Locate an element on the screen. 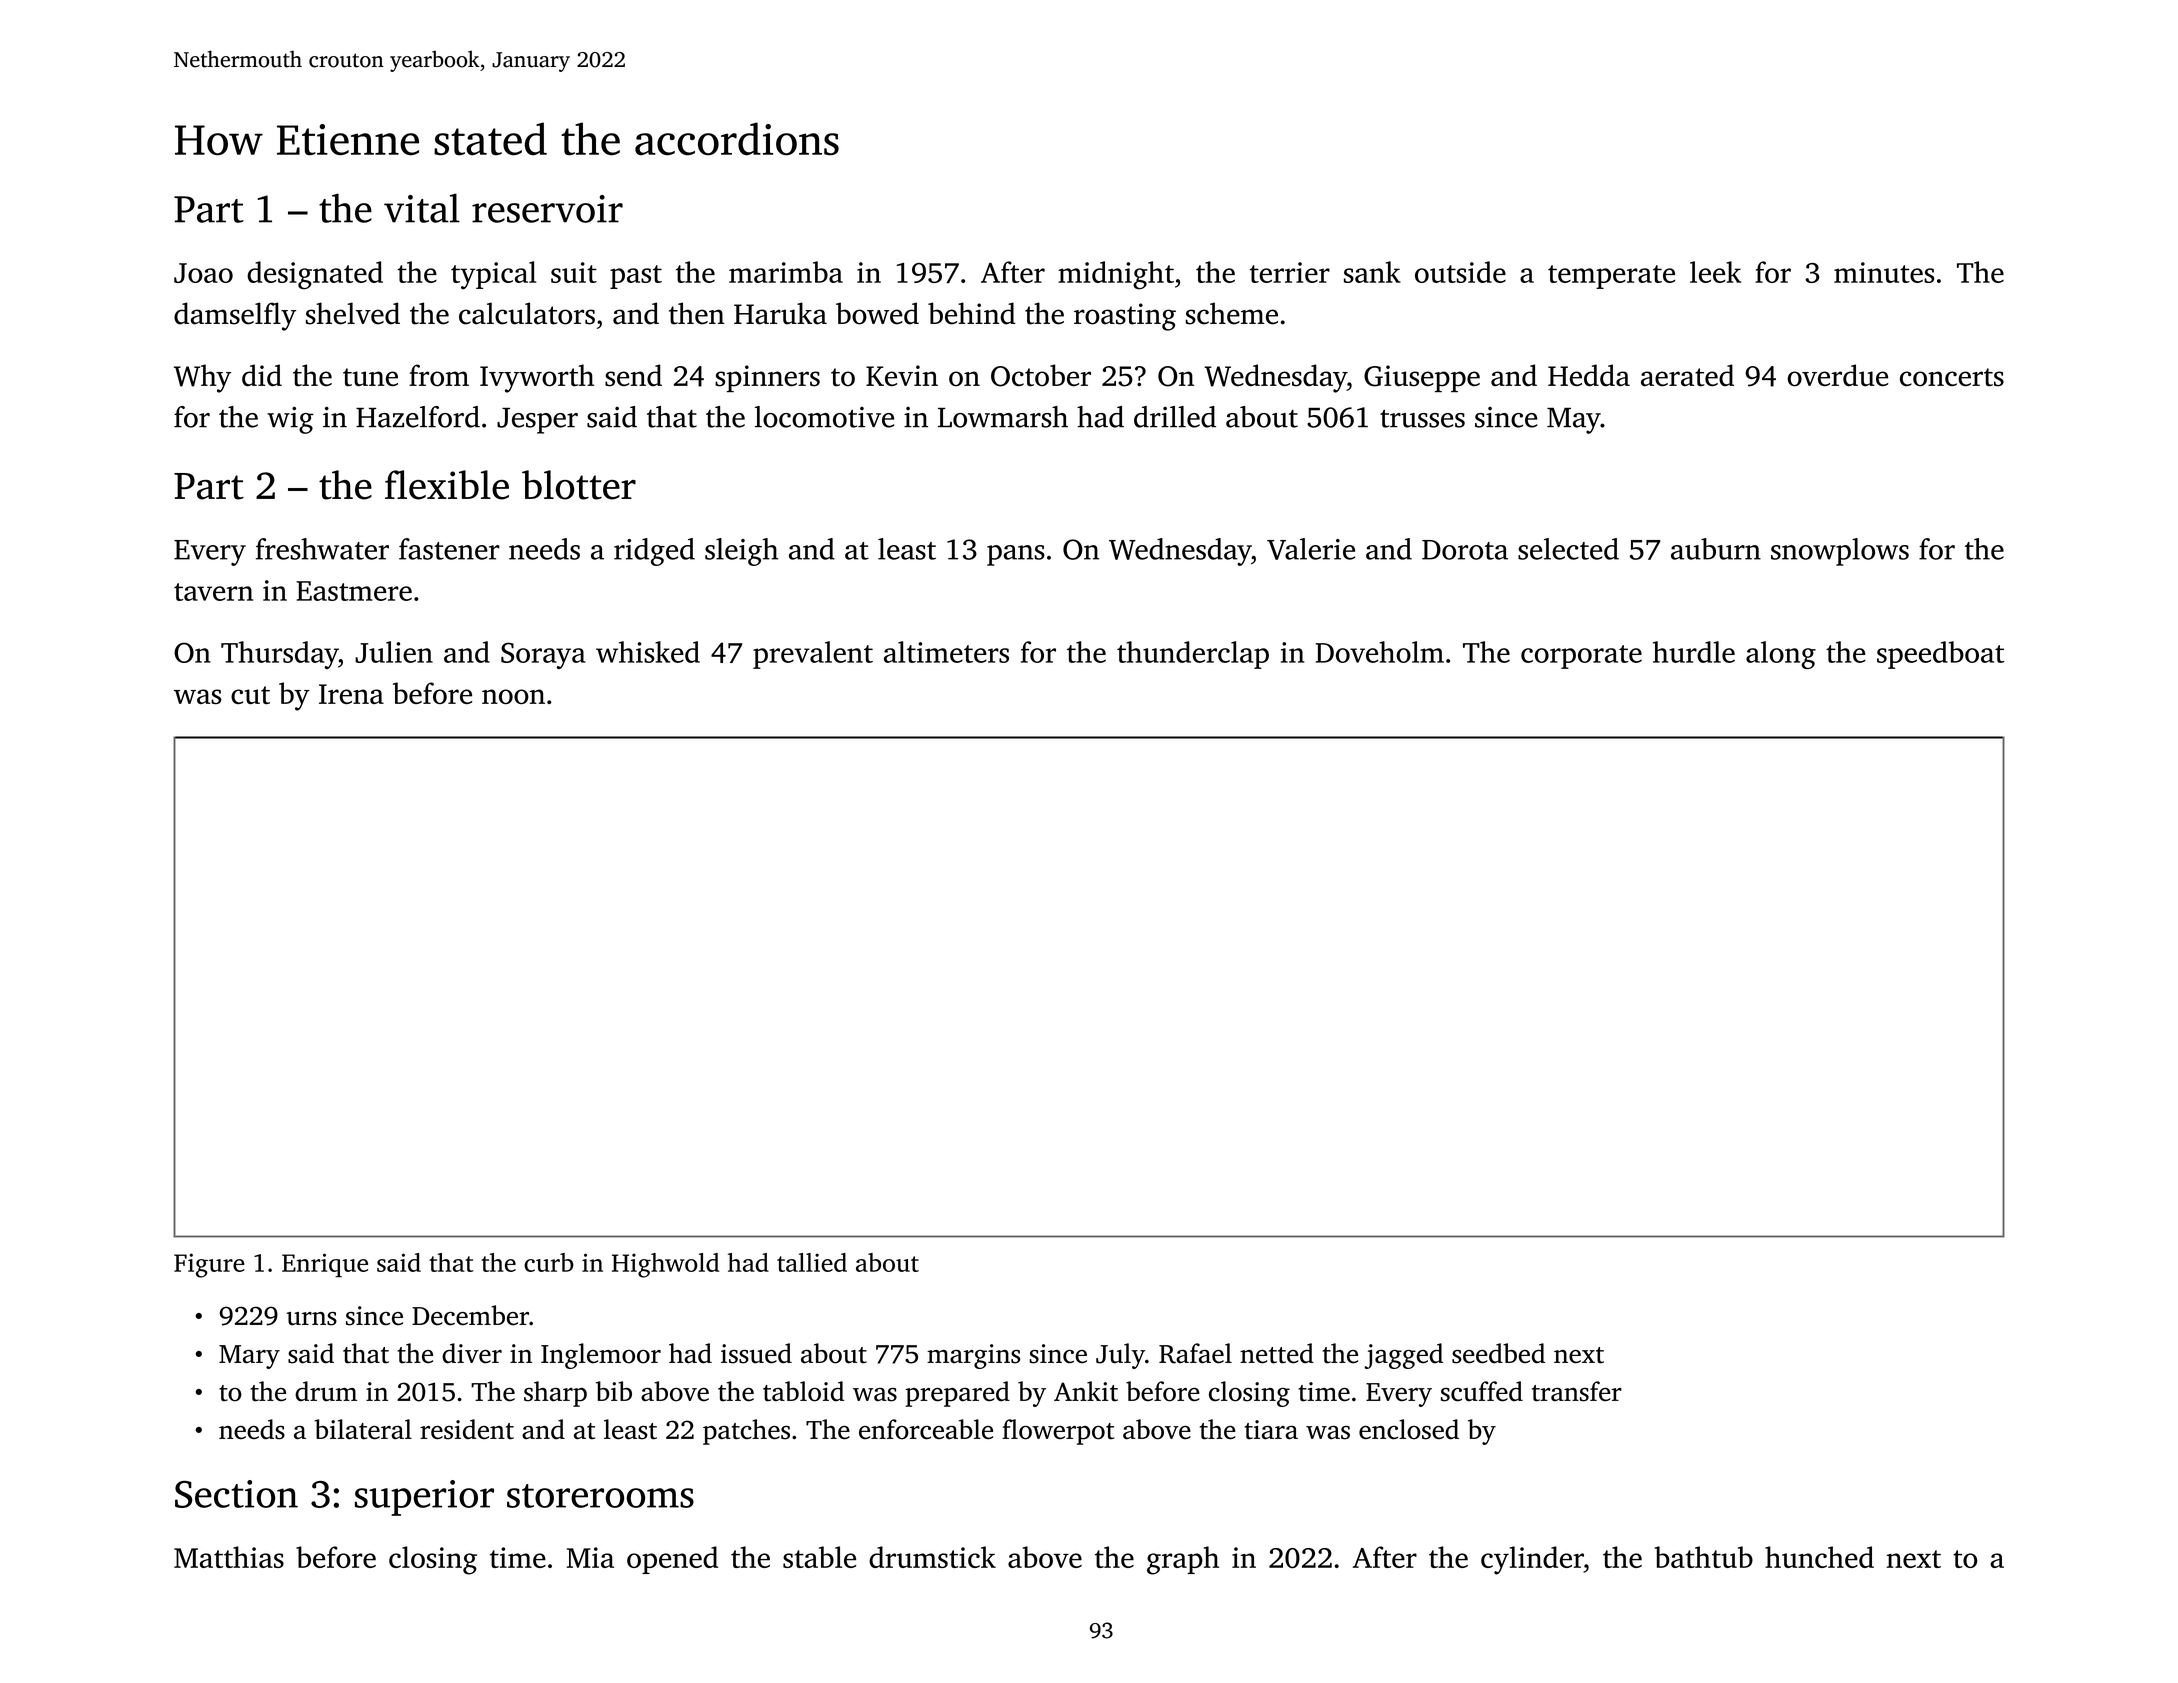 Image resolution: width=2178 pixels, height=1683 pixels. transfer is located at coordinates (1577, 1391).
